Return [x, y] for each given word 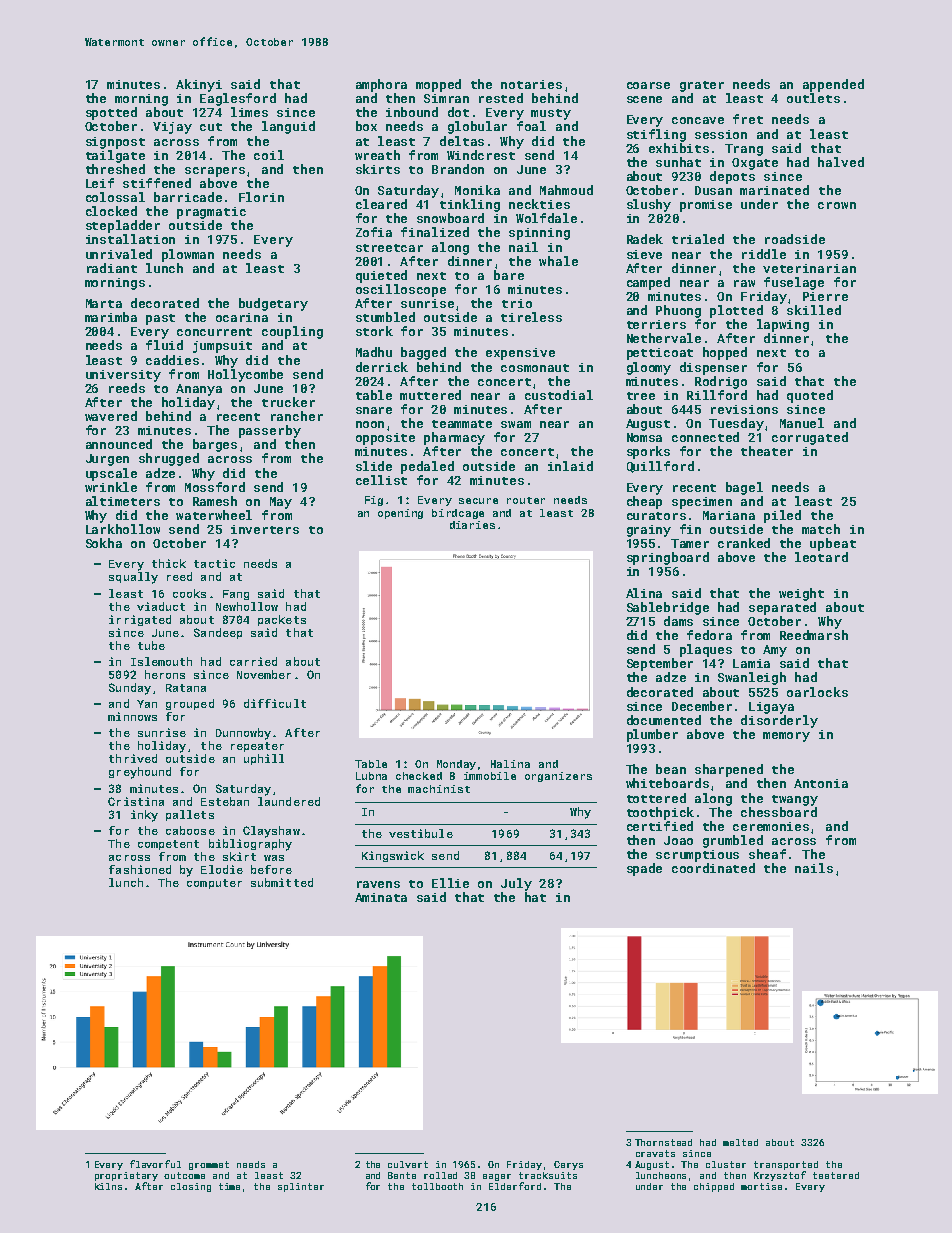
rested [501, 98]
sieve [644, 254]
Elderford [515, 1186]
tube [151, 645]
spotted [111, 113]
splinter [301, 1187]
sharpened [729, 770]
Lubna [371, 776]
